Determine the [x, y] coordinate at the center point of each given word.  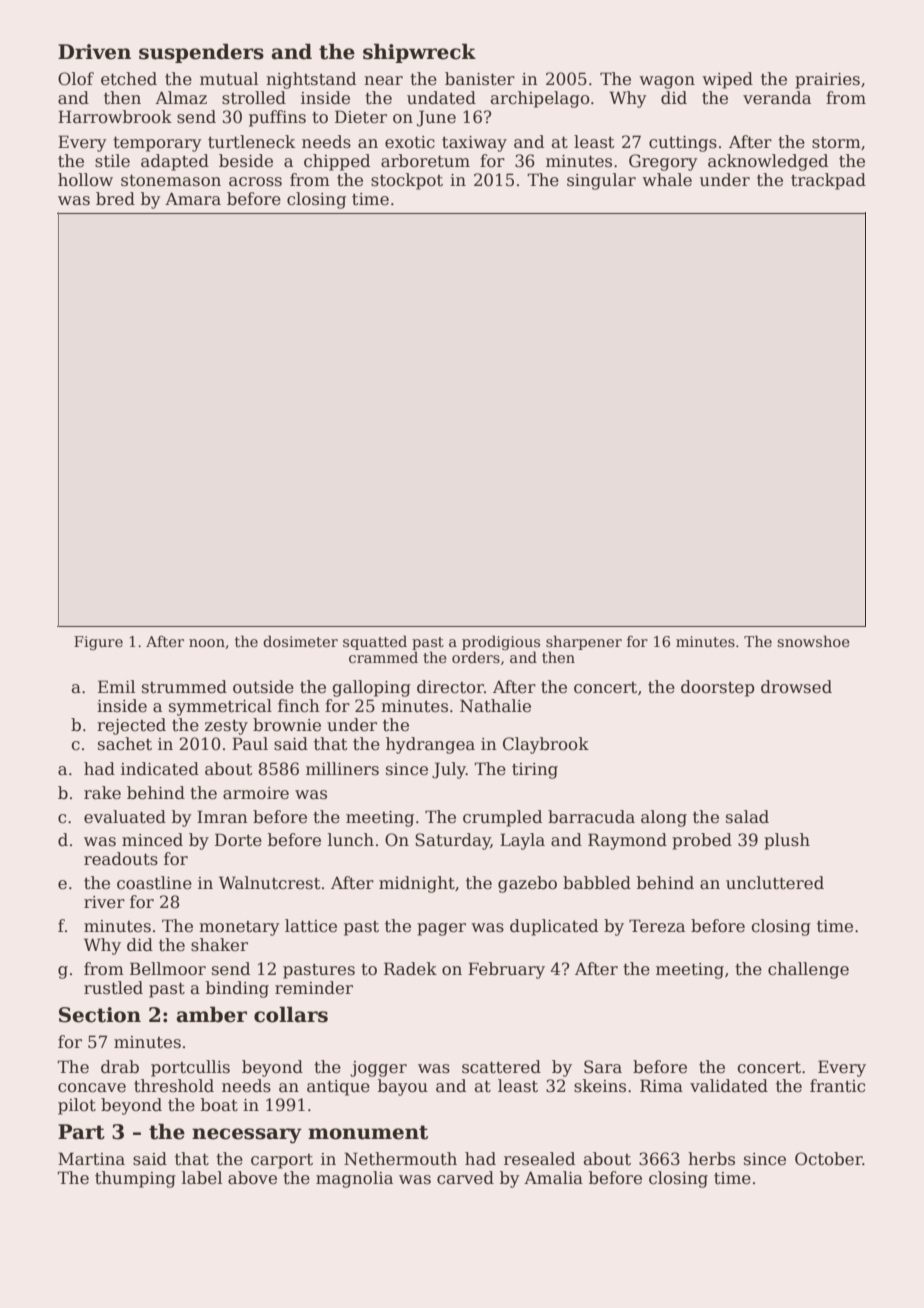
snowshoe [813, 641]
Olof [76, 79]
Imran [222, 817]
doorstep [718, 688]
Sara [603, 1067]
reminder [314, 988]
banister [480, 79]
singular [601, 181]
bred [115, 199]
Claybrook [546, 745]
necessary [247, 1136]
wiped [727, 80]
